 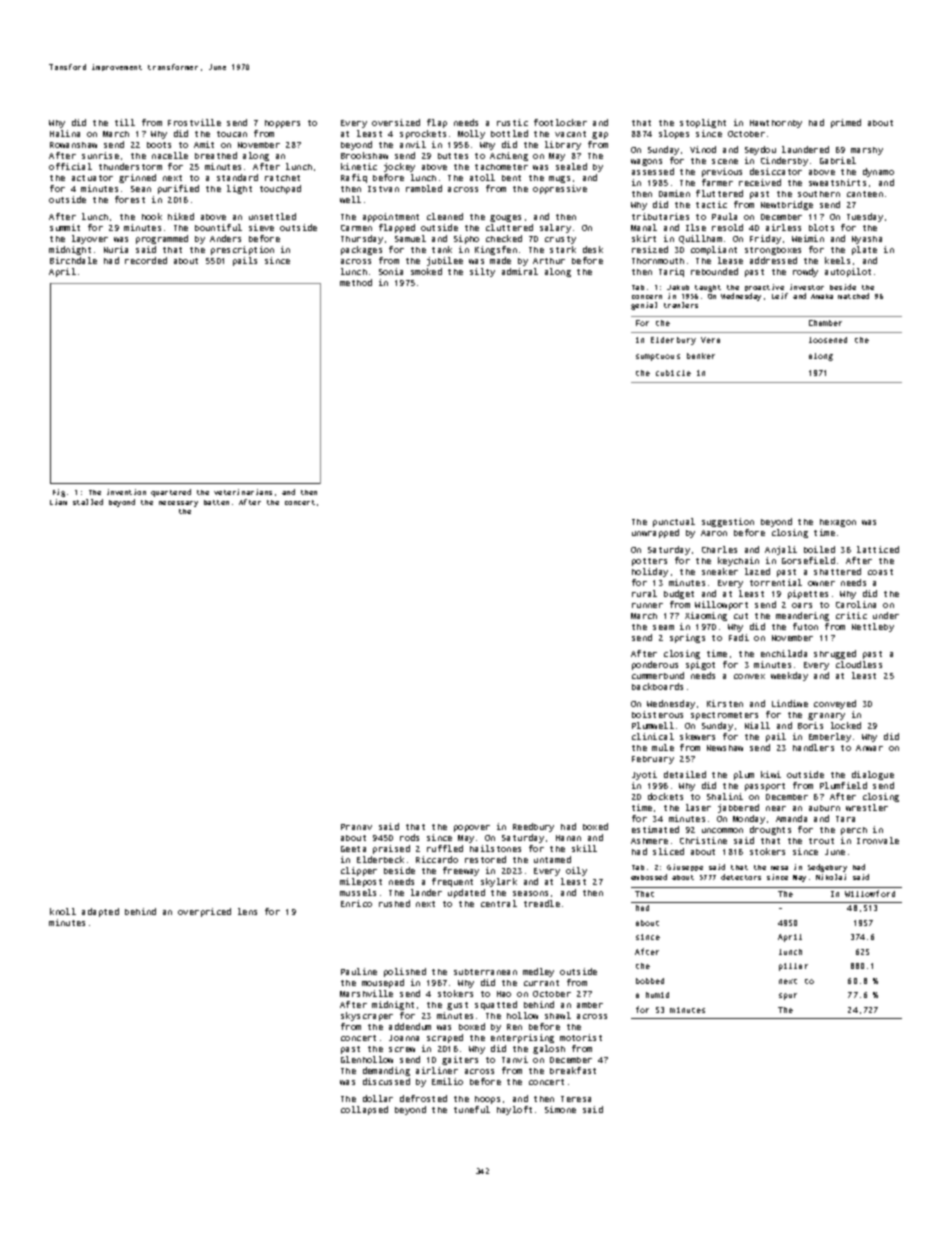 I want to click on official, so click(x=70, y=166).
